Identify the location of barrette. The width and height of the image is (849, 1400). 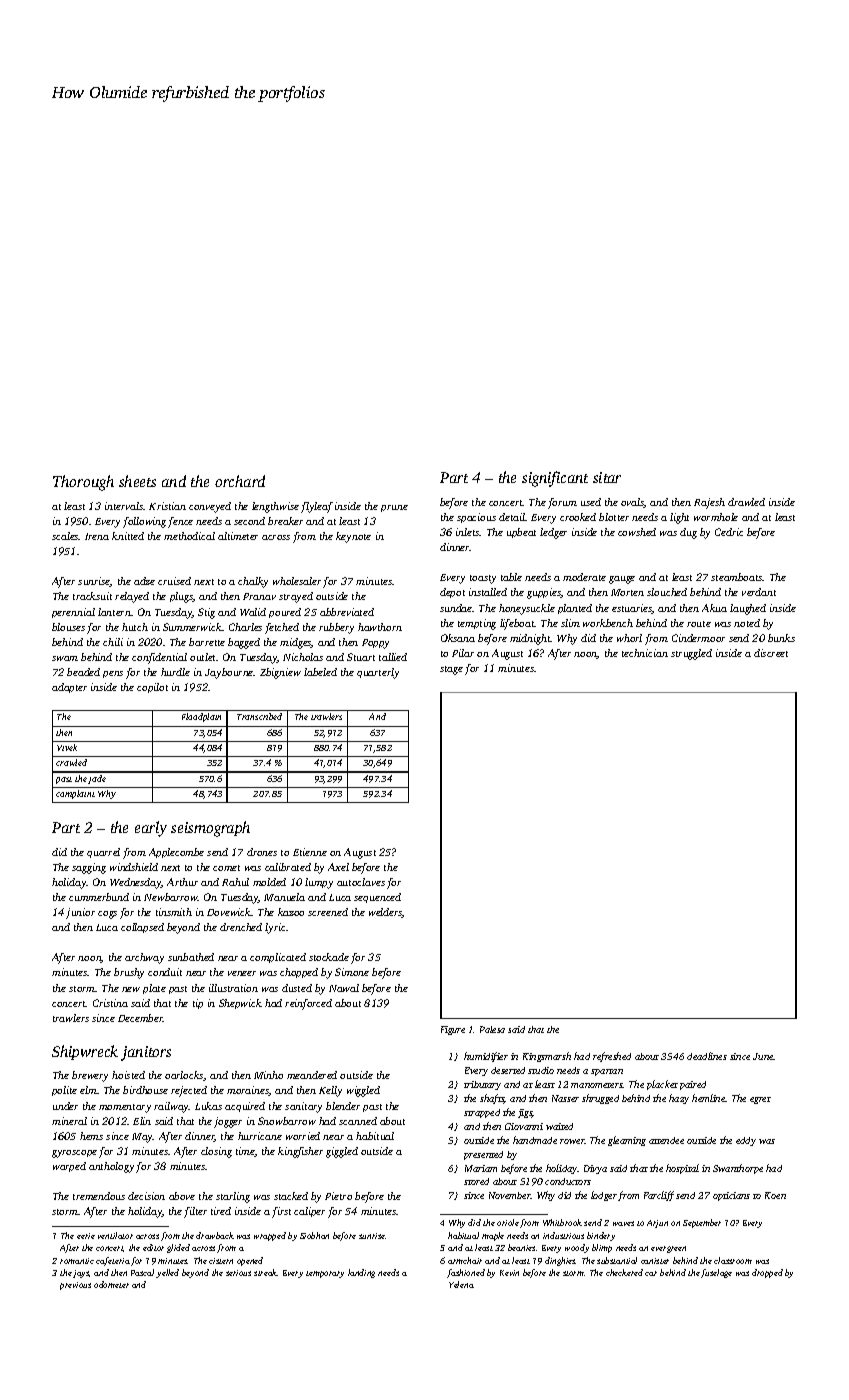
(207, 642).
